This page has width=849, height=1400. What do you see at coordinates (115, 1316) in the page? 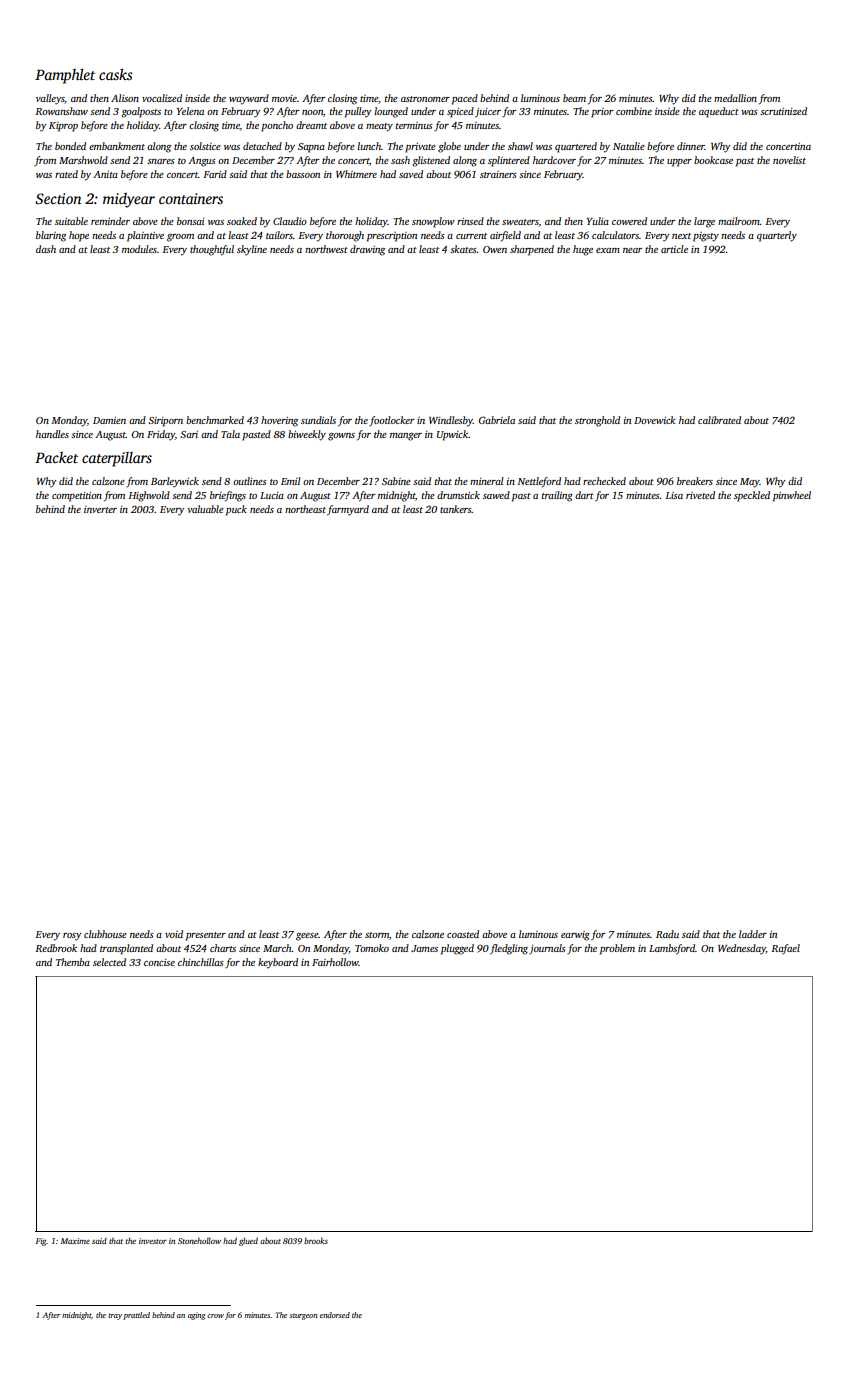
I see `tray` at bounding box center [115, 1316].
